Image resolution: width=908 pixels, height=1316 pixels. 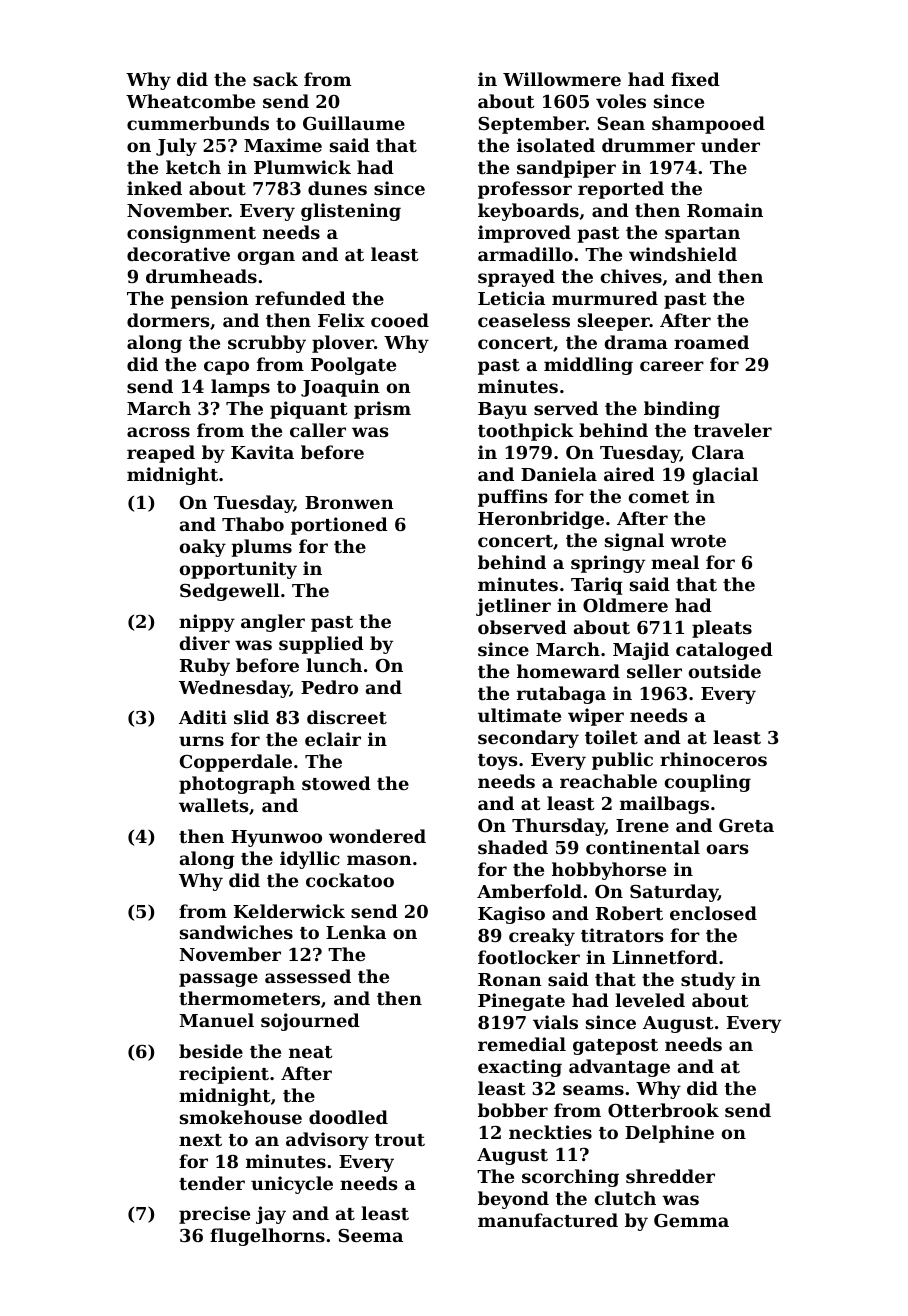 What do you see at coordinates (695, 79) in the screenshot?
I see `fixed` at bounding box center [695, 79].
